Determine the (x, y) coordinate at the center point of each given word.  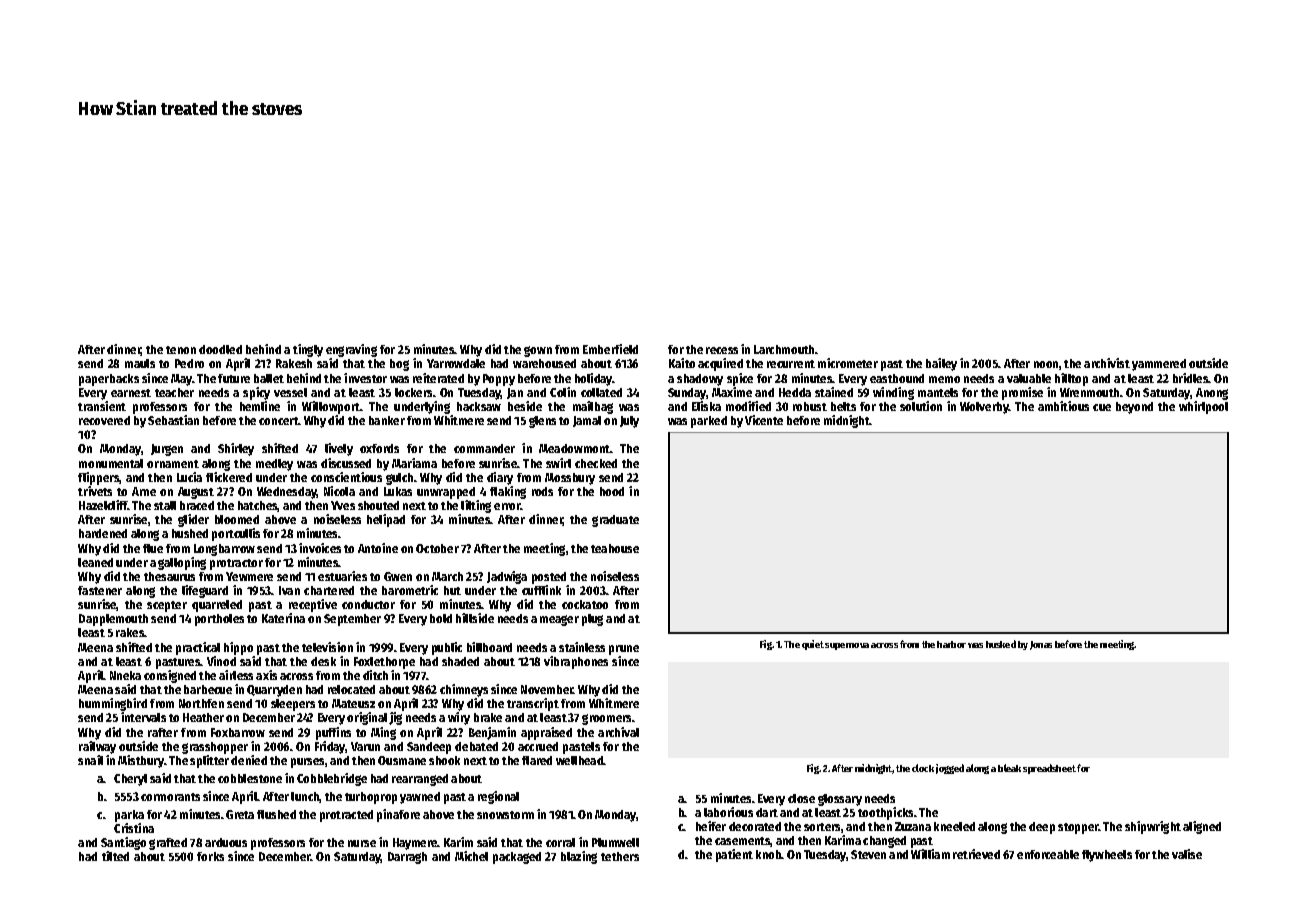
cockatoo (585, 604)
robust (810, 406)
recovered (104, 420)
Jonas (1041, 645)
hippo (238, 648)
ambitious (1063, 406)
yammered (1159, 365)
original (367, 718)
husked (1001, 644)
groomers (606, 719)
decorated (755, 826)
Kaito (682, 363)
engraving (351, 350)
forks (210, 856)
